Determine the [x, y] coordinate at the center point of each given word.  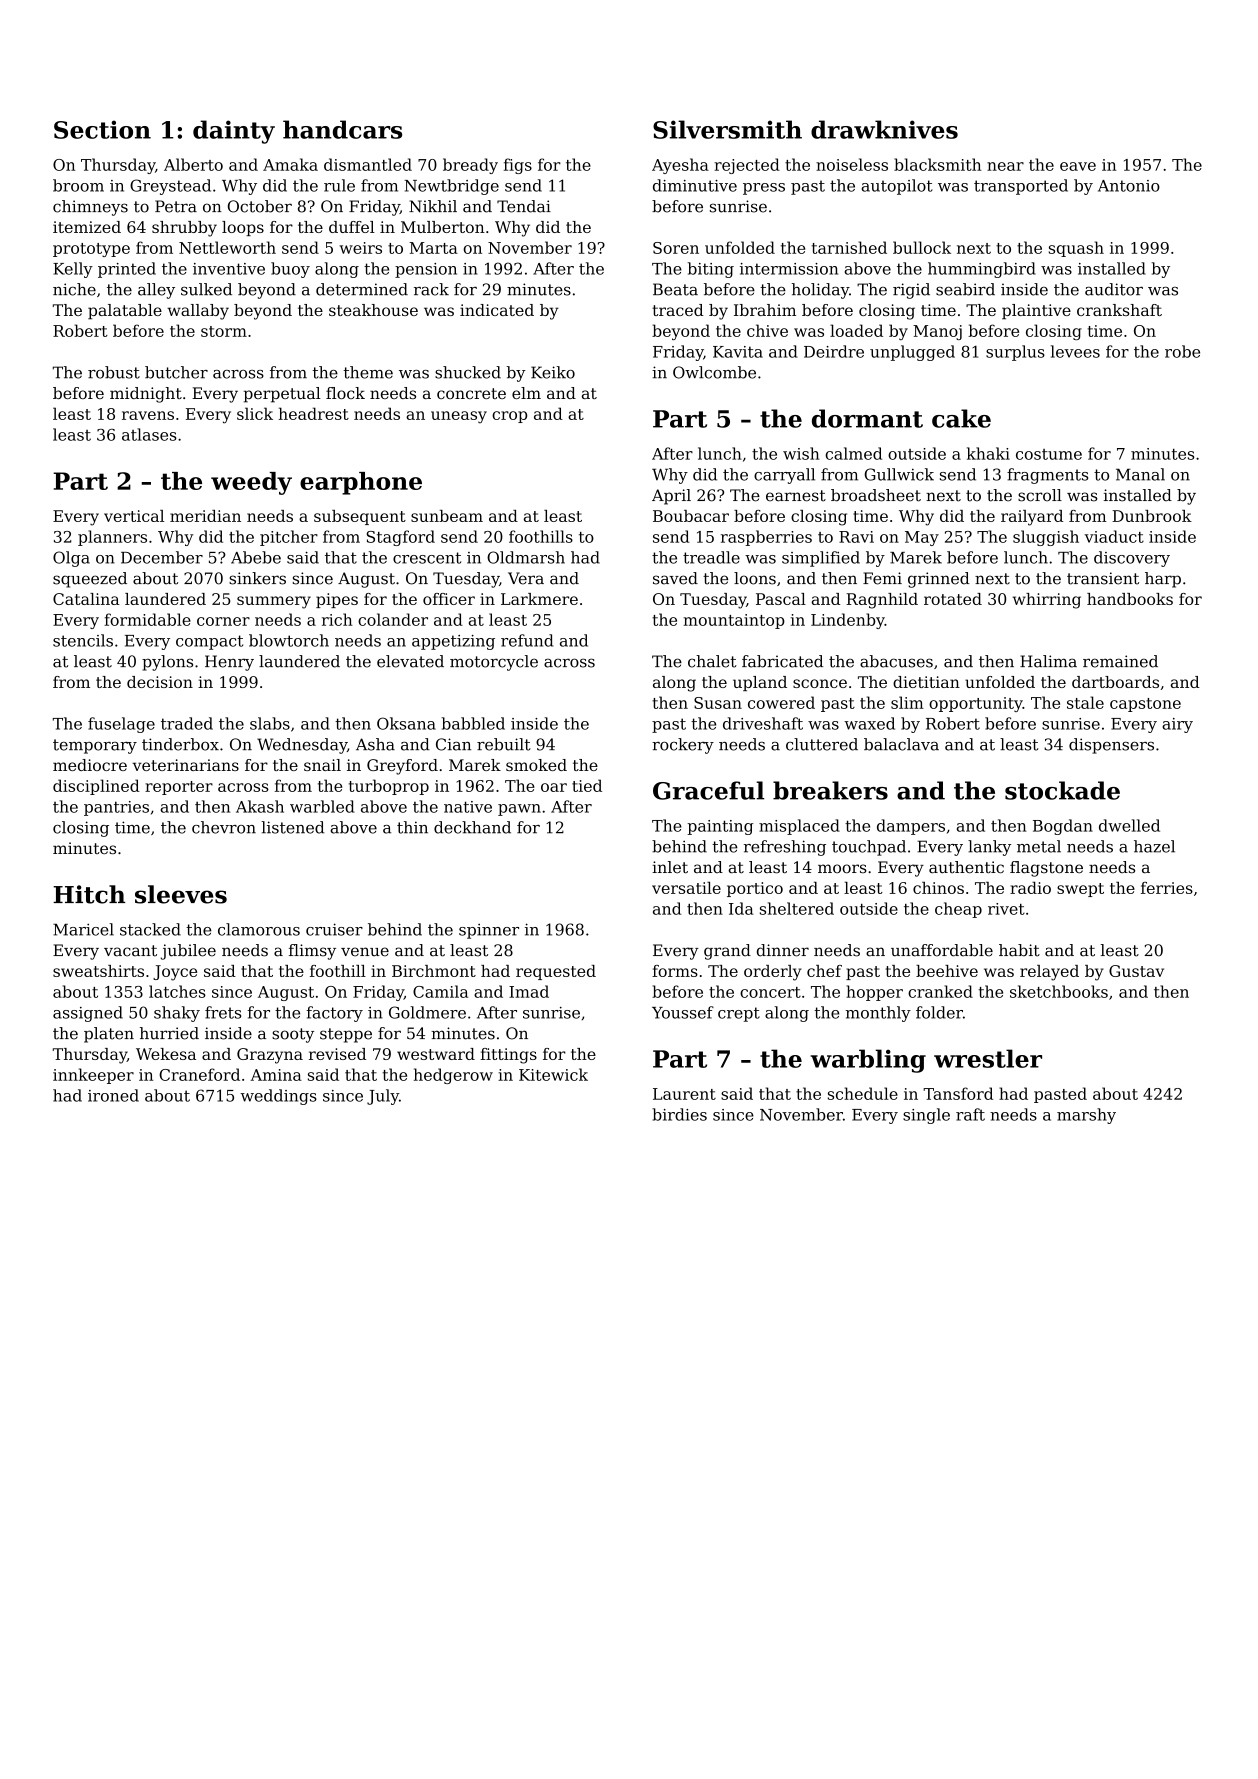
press [764, 189]
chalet [712, 661]
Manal [1140, 474]
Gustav [1136, 971]
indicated [497, 310]
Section [102, 129]
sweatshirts [98, 971]
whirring [1047, 601]
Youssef [683, 1012]
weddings [278, 1097]
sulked [206, 289]
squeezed [90, 580]
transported [1021, 187]
